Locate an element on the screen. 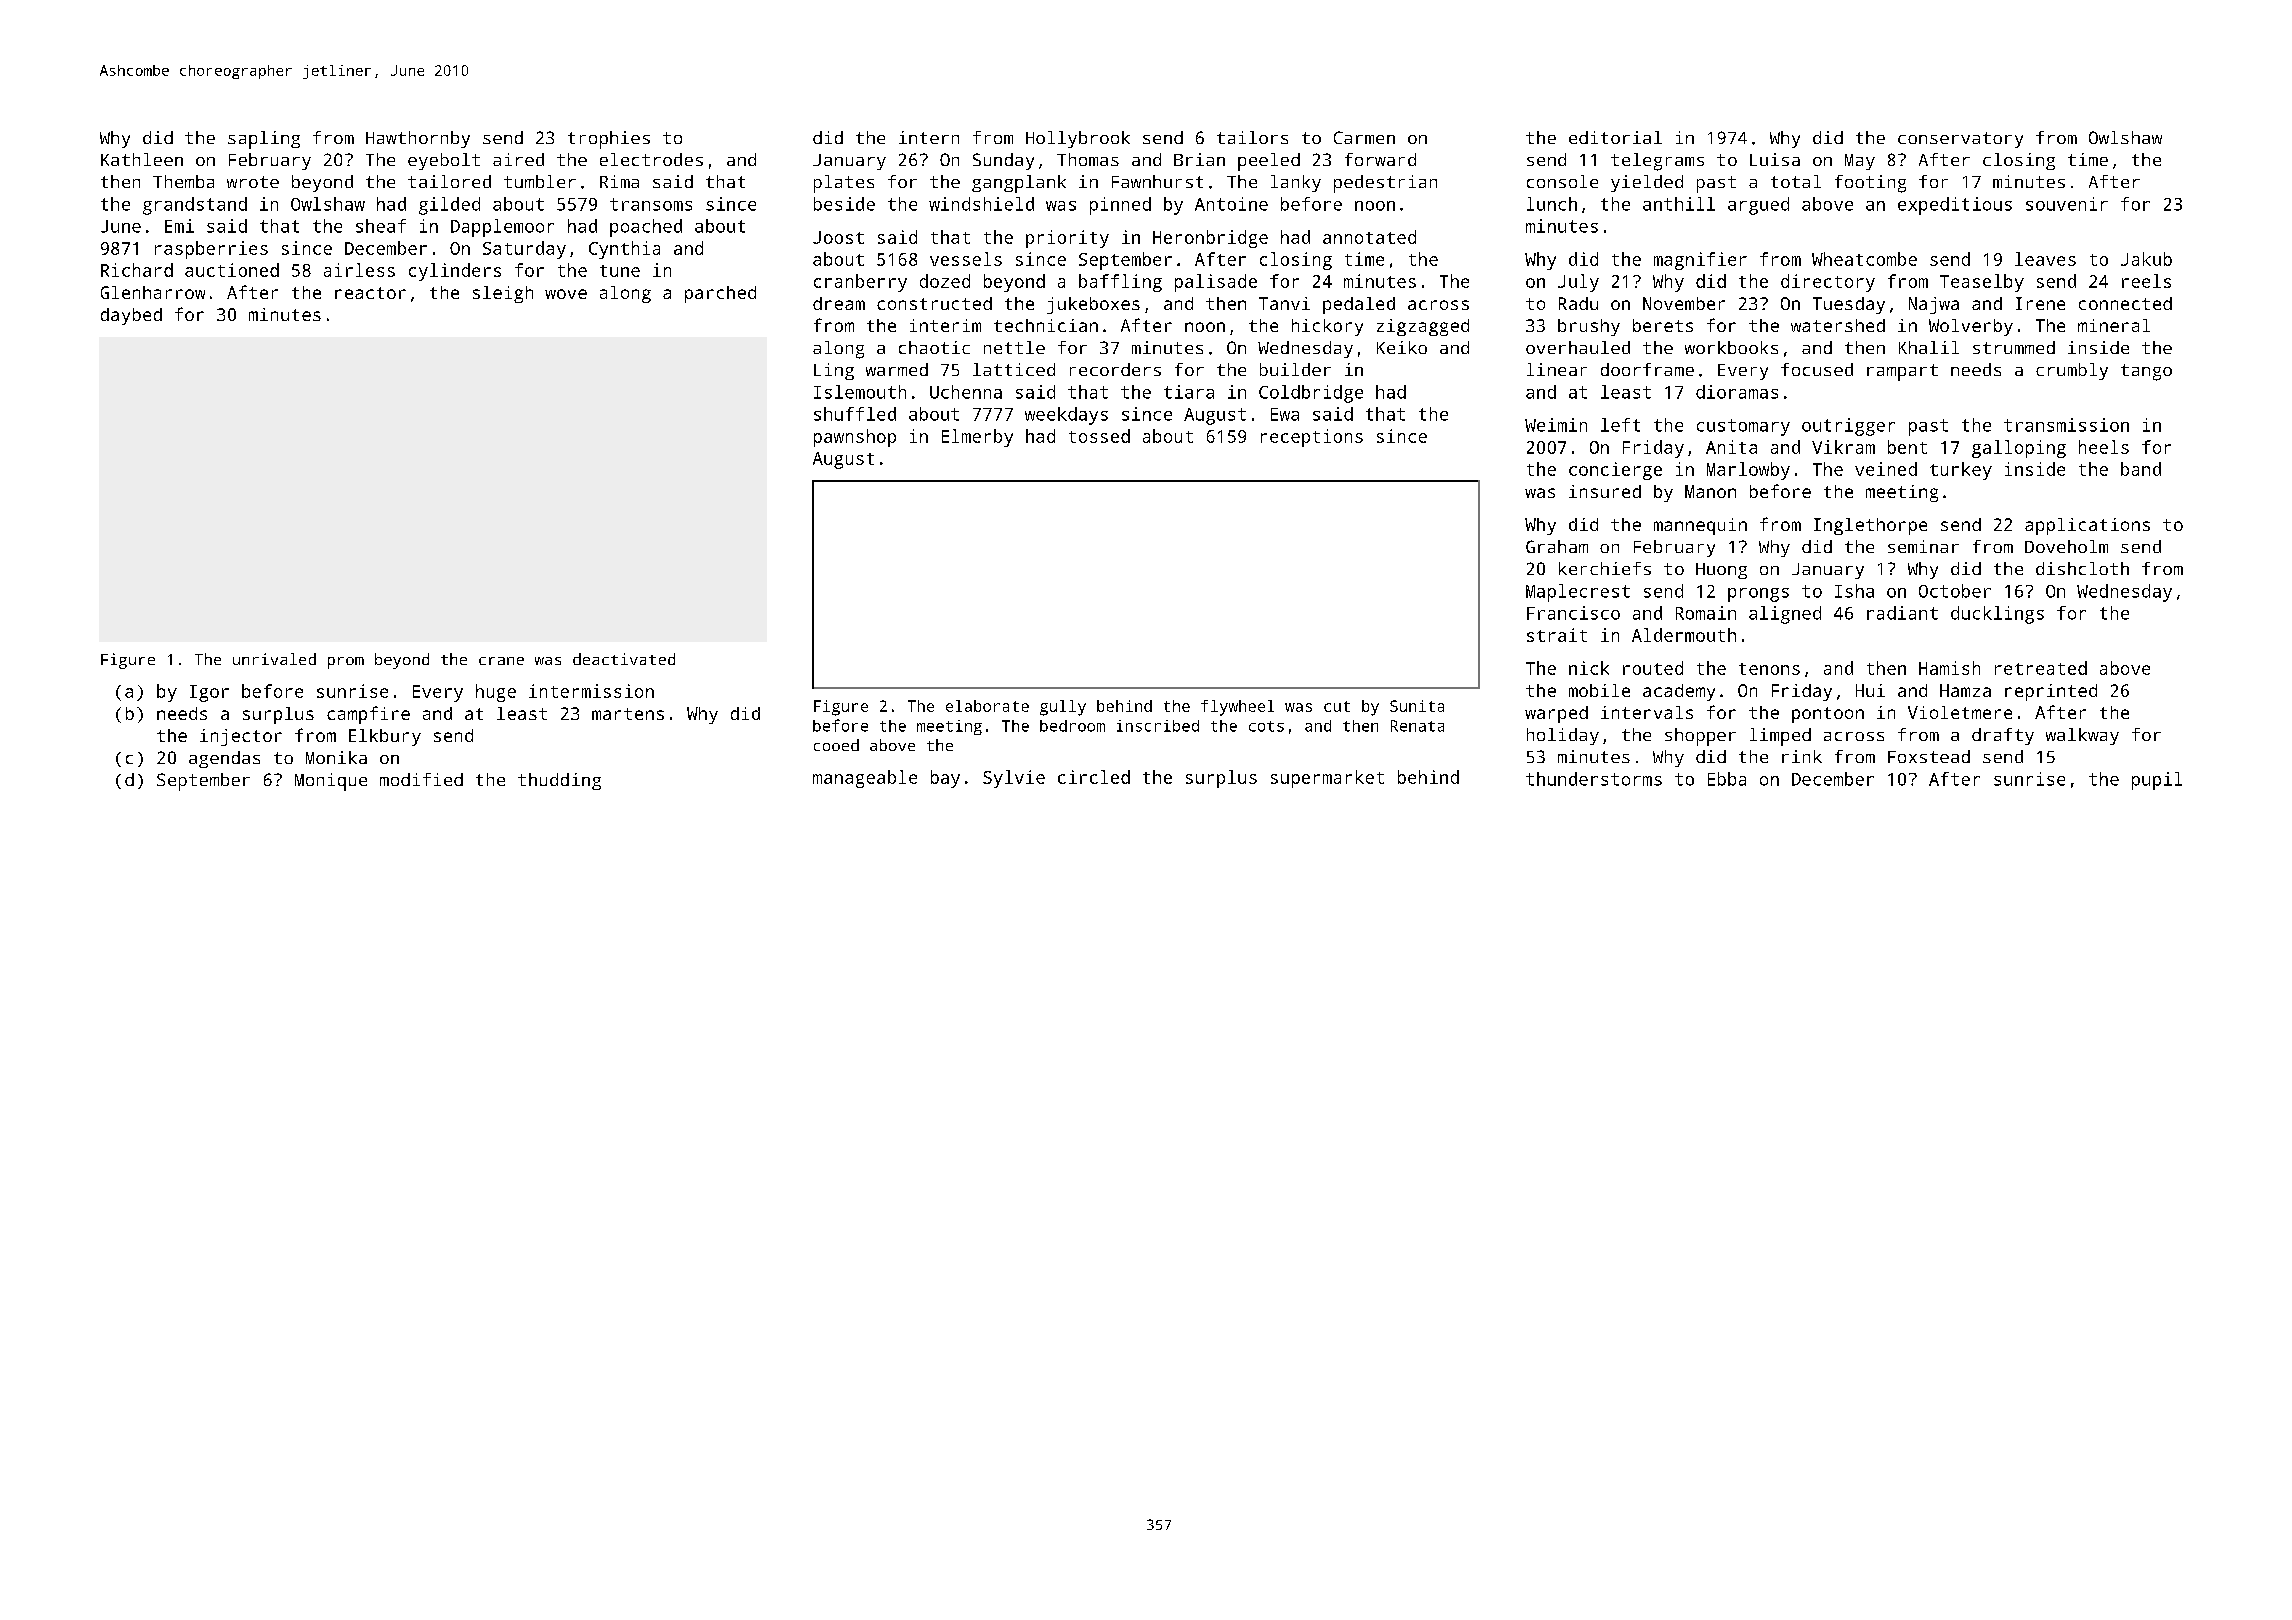 The image size is (2292, 1620). aligned is located at coordinates (1785, 615).
